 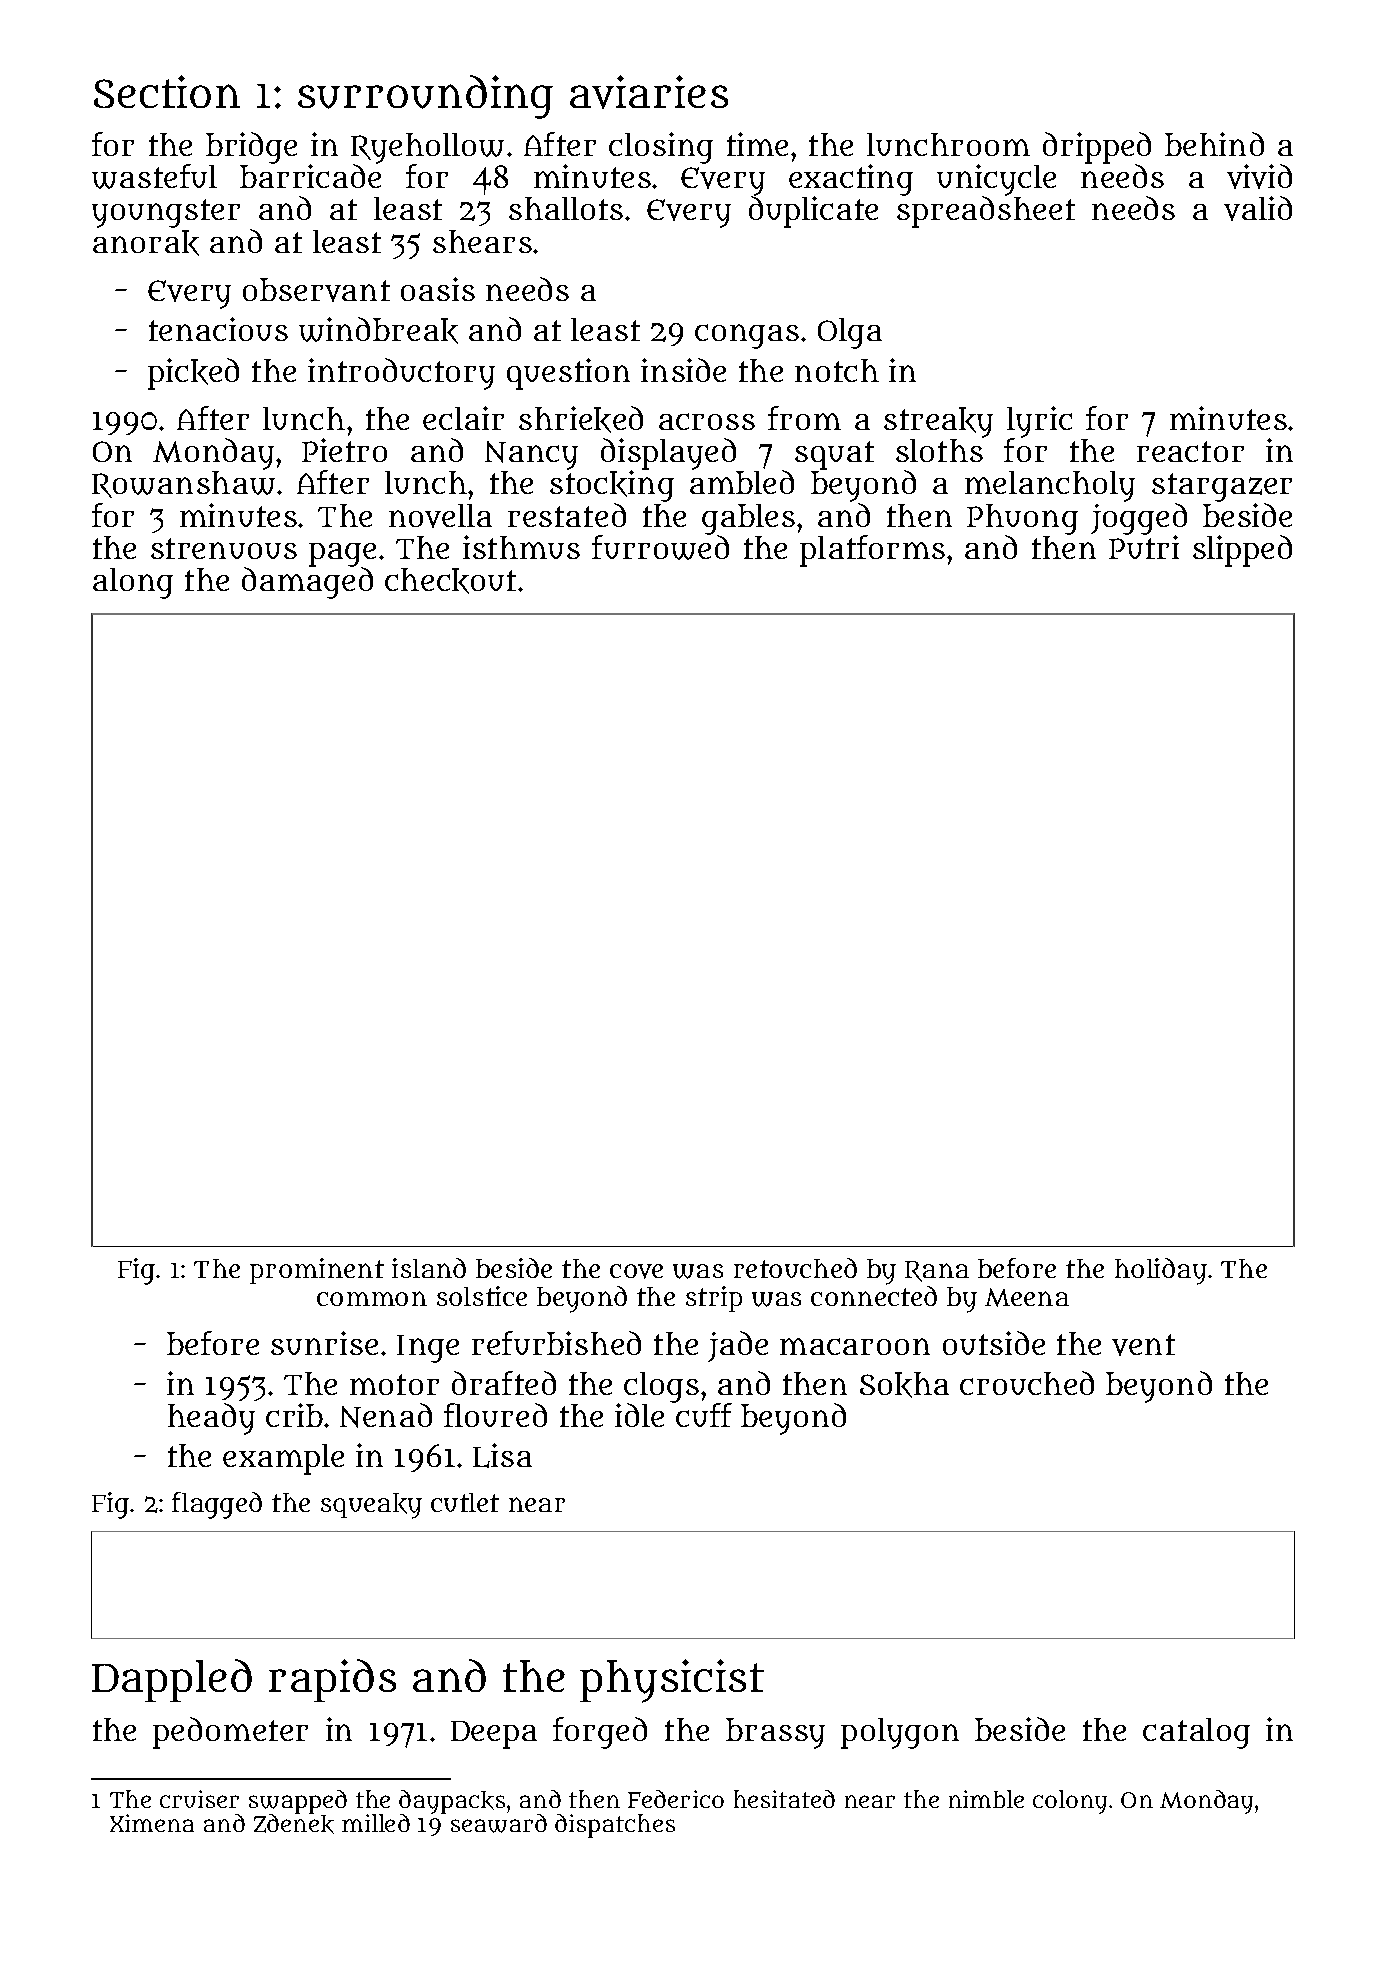 What do you see at coordinates (795, 1268) in the screenshot?
I see `retouched` at bounding box center [795, 1268].
